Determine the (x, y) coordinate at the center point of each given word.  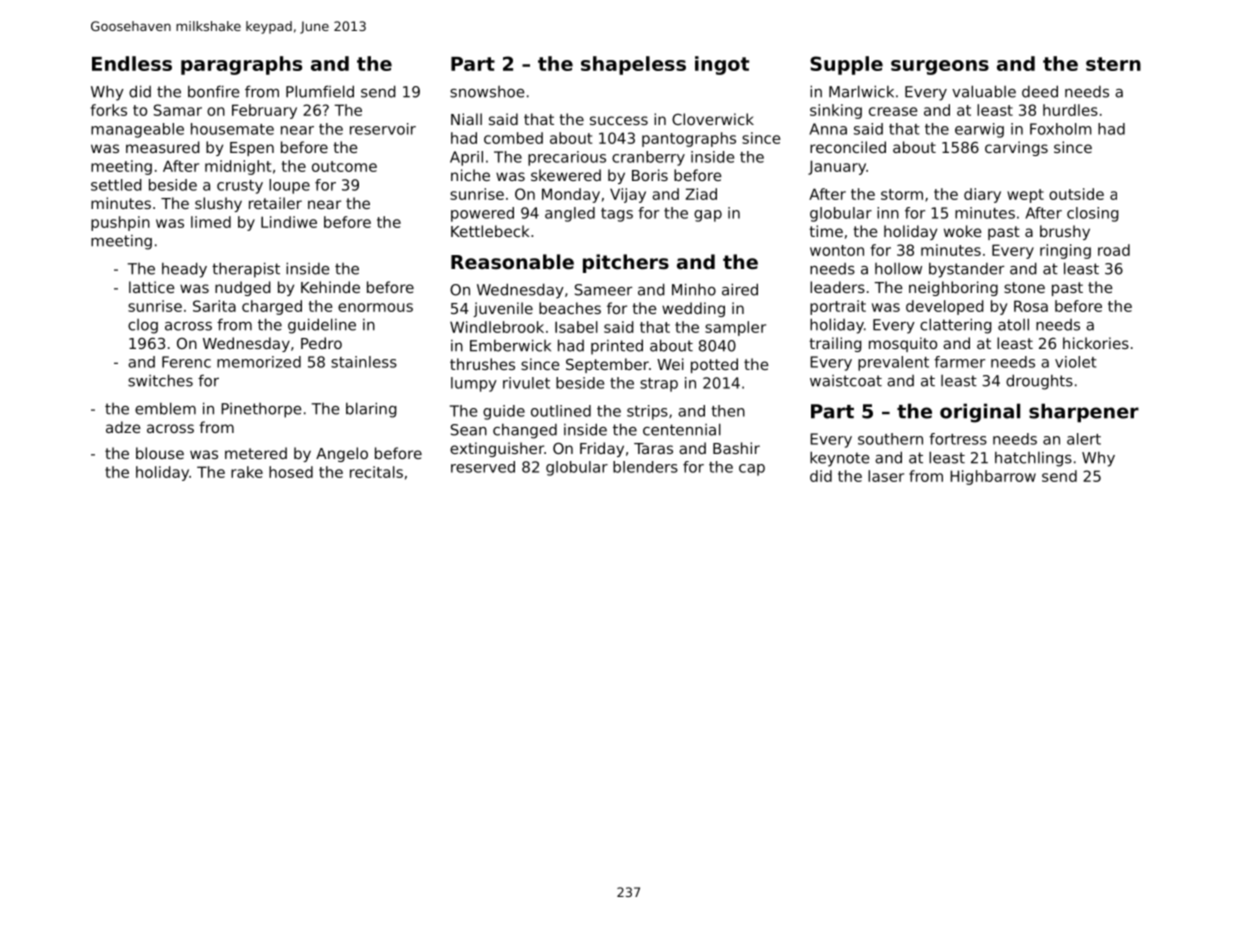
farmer (959, 362)
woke (963, 231)
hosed (291, 472)
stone (1024, 287)
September (607, 365)
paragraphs (241, 65)
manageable (137, 130)
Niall (466, 119)
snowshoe (487, 92)
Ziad (701, 194)
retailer (275, 203)
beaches (570, 308)
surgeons (940, 67)
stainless (364, 362)
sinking (836, 111)
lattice (152, 287)
